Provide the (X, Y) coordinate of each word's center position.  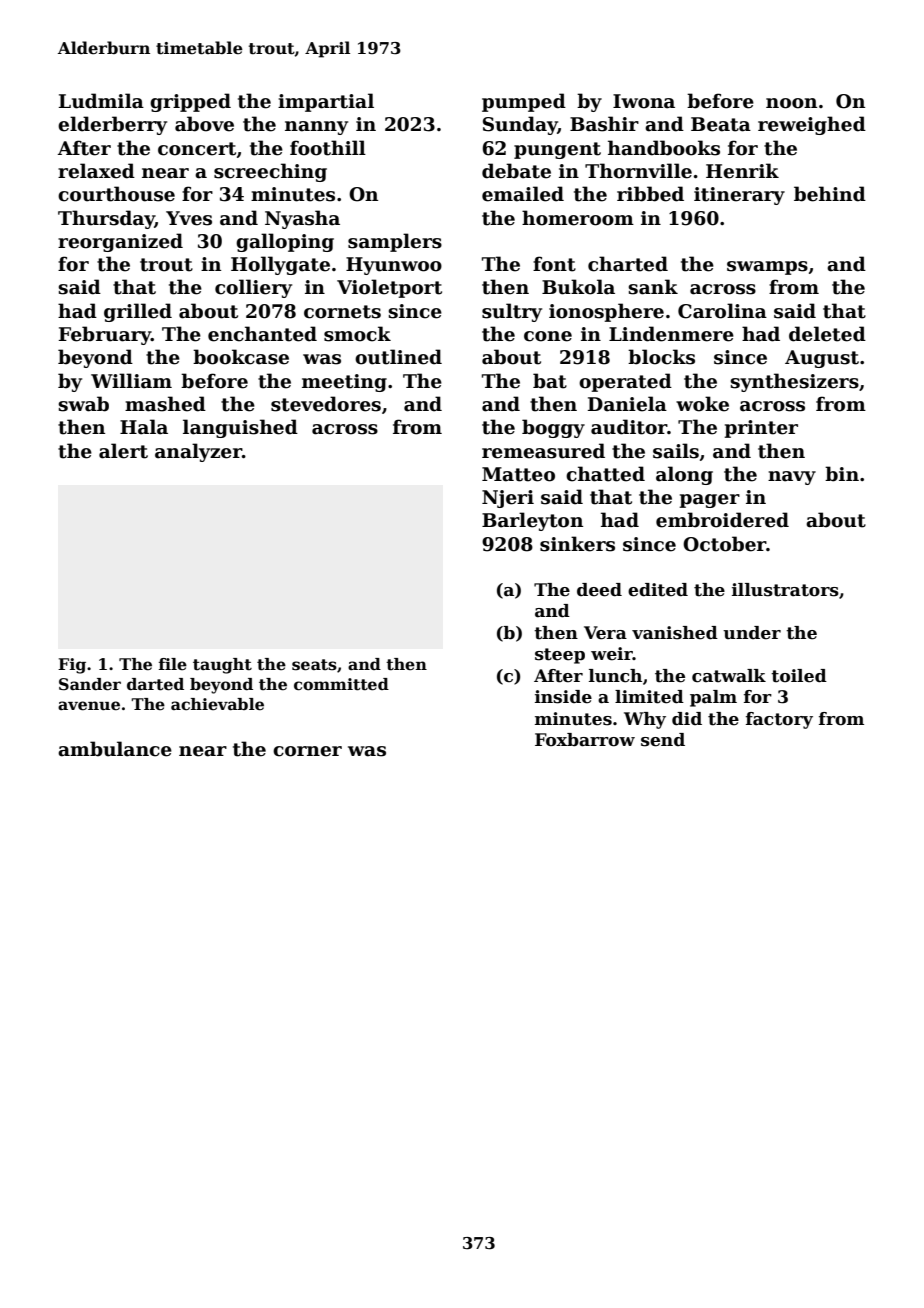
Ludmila (101, 101)
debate (516, 171)
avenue (89, 706)
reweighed (812, 125)
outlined (398, 357)
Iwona (644, 101)
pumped (524, 102)
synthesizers (794, 382)
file (173, 664)
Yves (189, 218)
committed (341, 684)
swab (83, 404)
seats (314, 665)
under (752, 633)
